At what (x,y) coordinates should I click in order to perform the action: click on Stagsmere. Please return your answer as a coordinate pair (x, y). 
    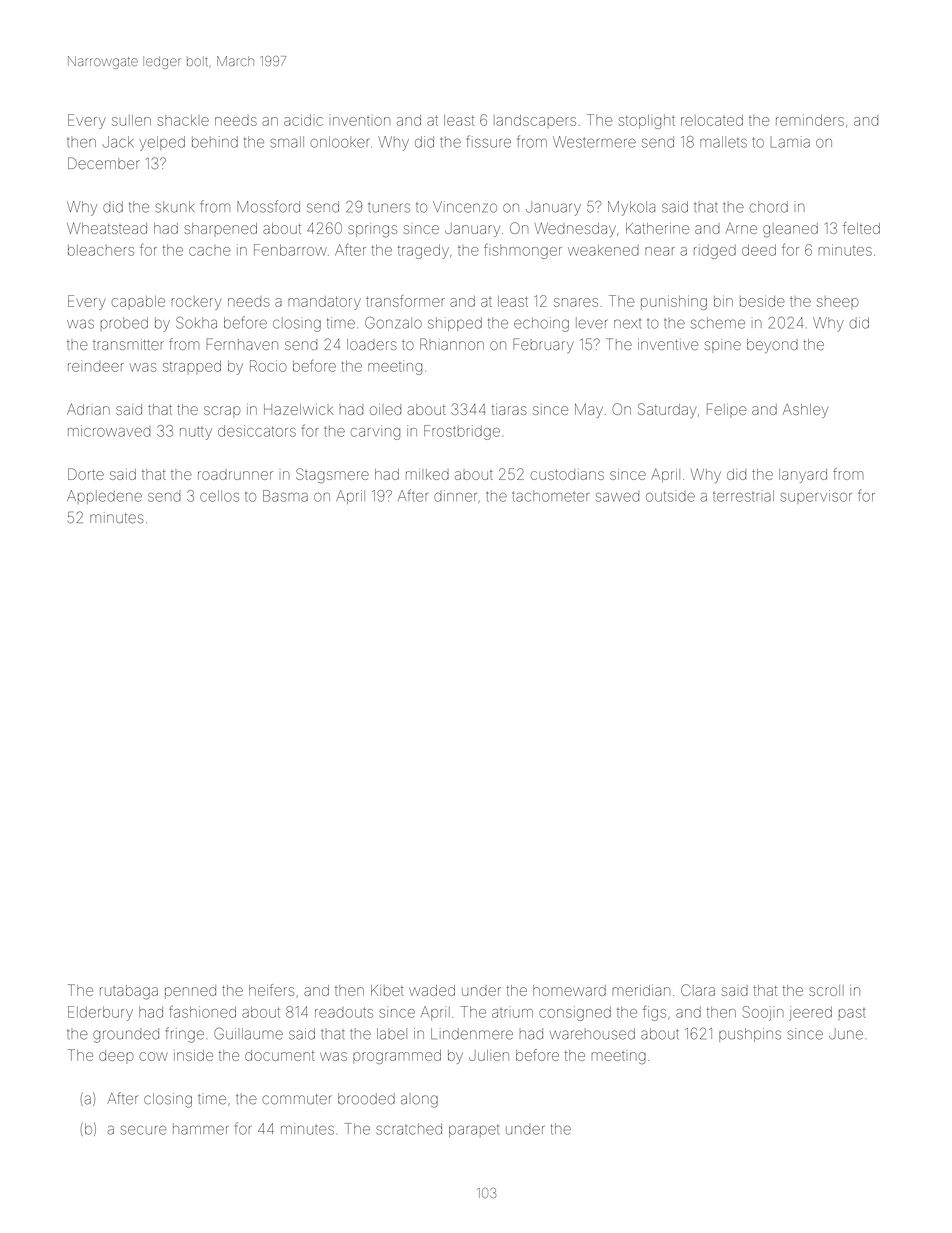
    Looking at the image, I should click on (332, 475).
